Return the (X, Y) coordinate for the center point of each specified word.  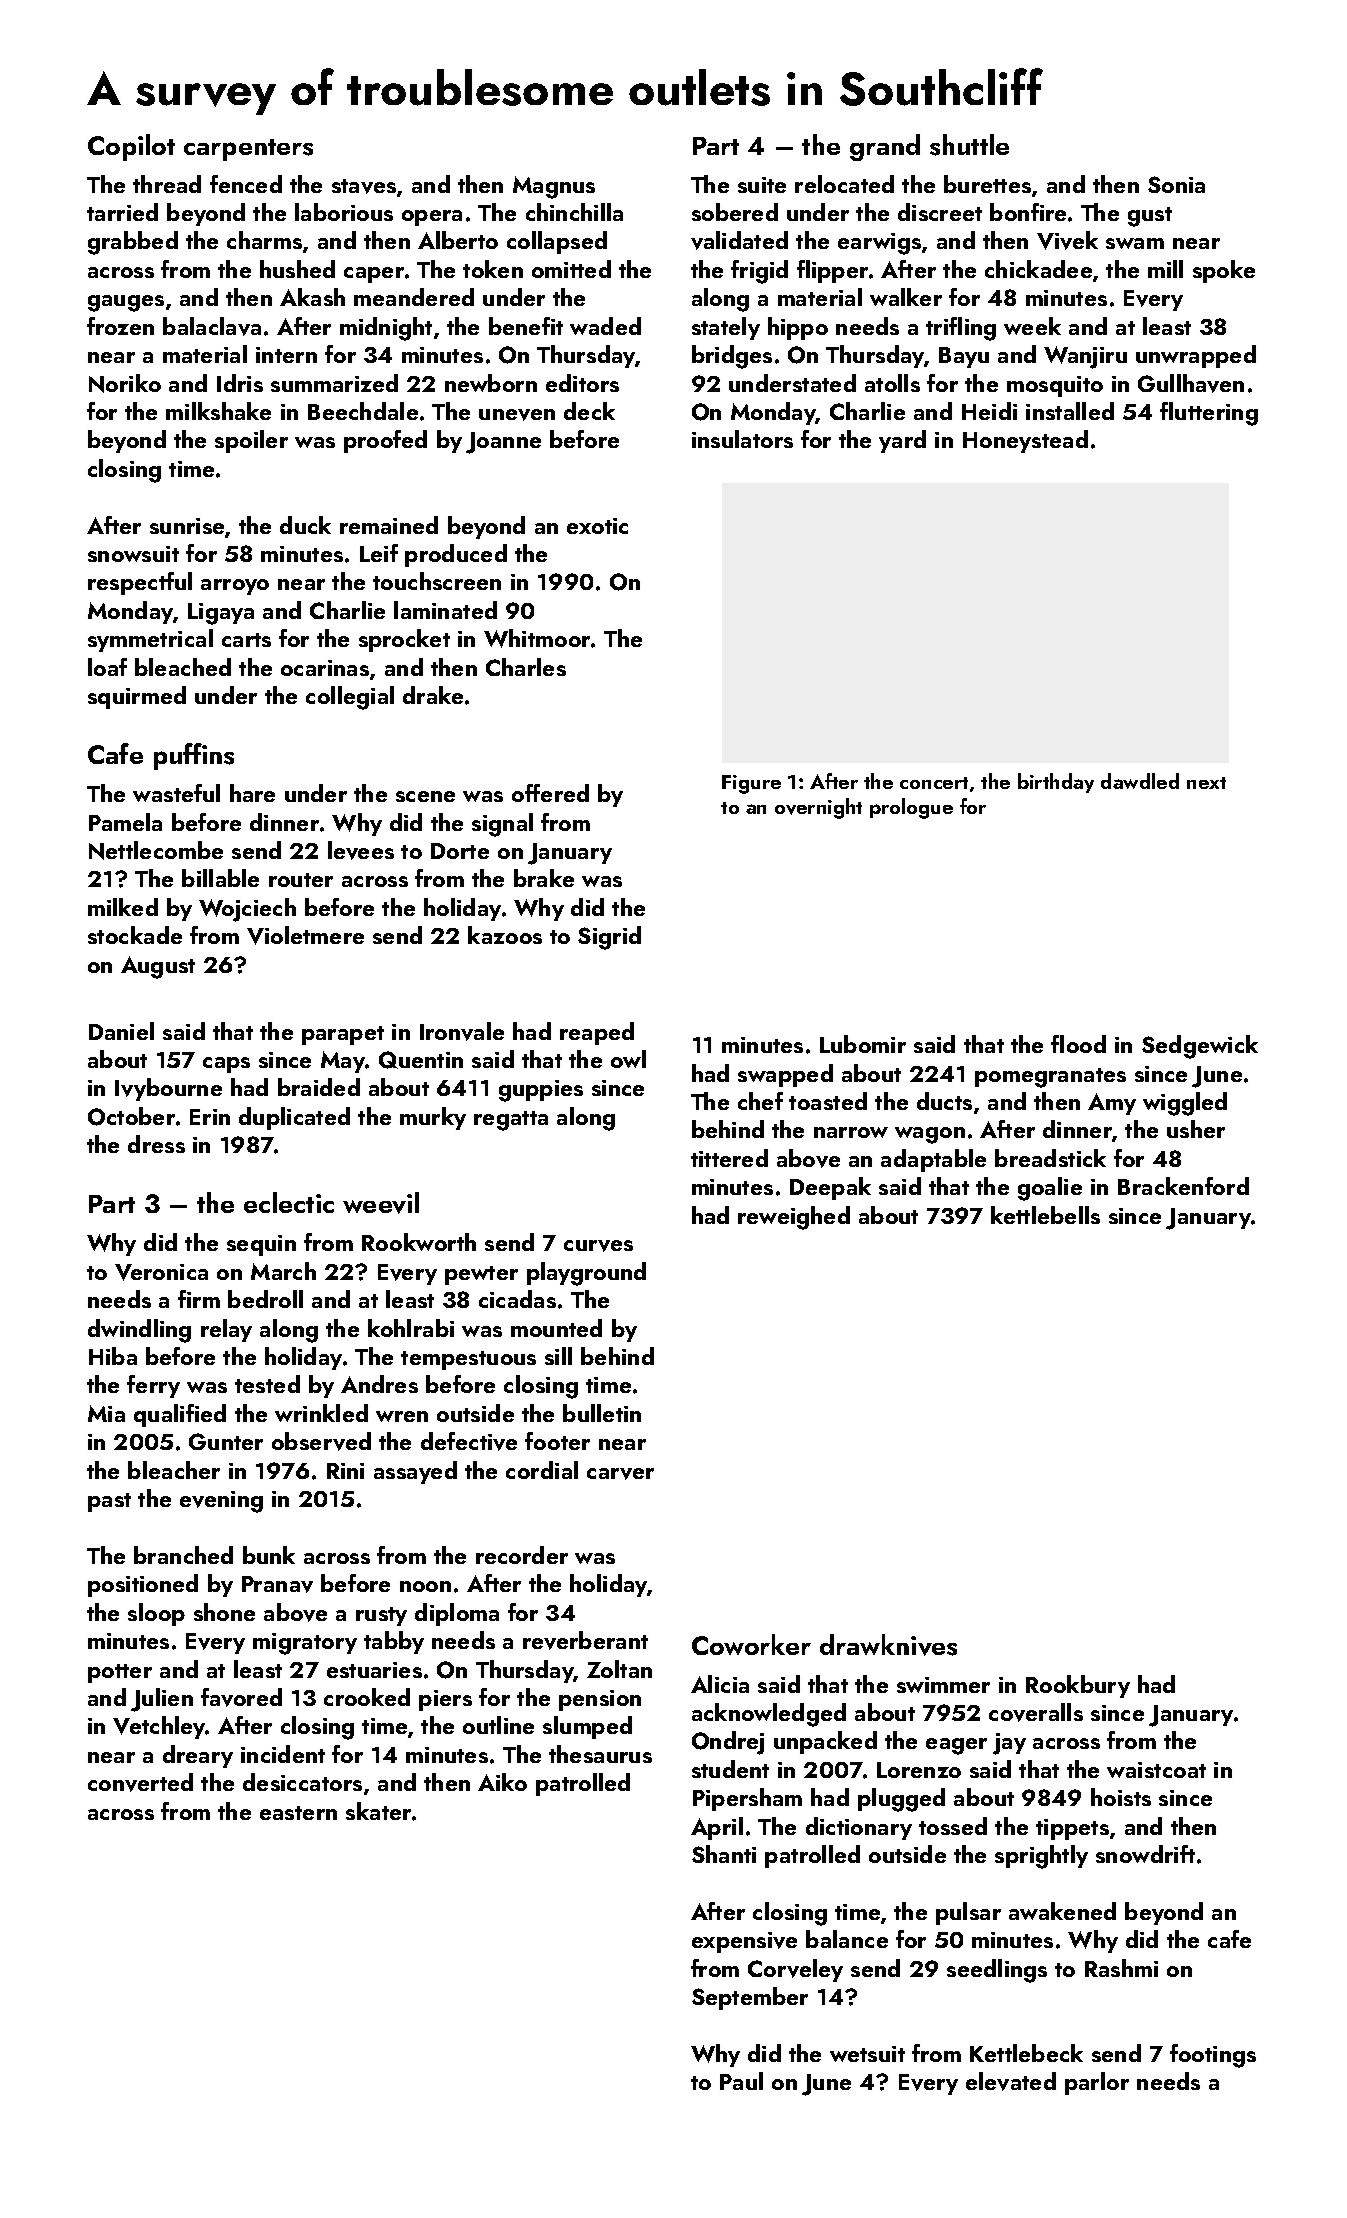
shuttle (969, 145)
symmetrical (150, 640)
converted (140, 1782)
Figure (751, 784)
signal (502, 825)
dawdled (1140, 781)
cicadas (517, 1299)
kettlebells (1045, 1215)
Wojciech (247, 910)
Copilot (131, 147)
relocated (844, 184)
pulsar (968, 1913)
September (750, 1998)
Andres (379, 1384)
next (1206, 783)
